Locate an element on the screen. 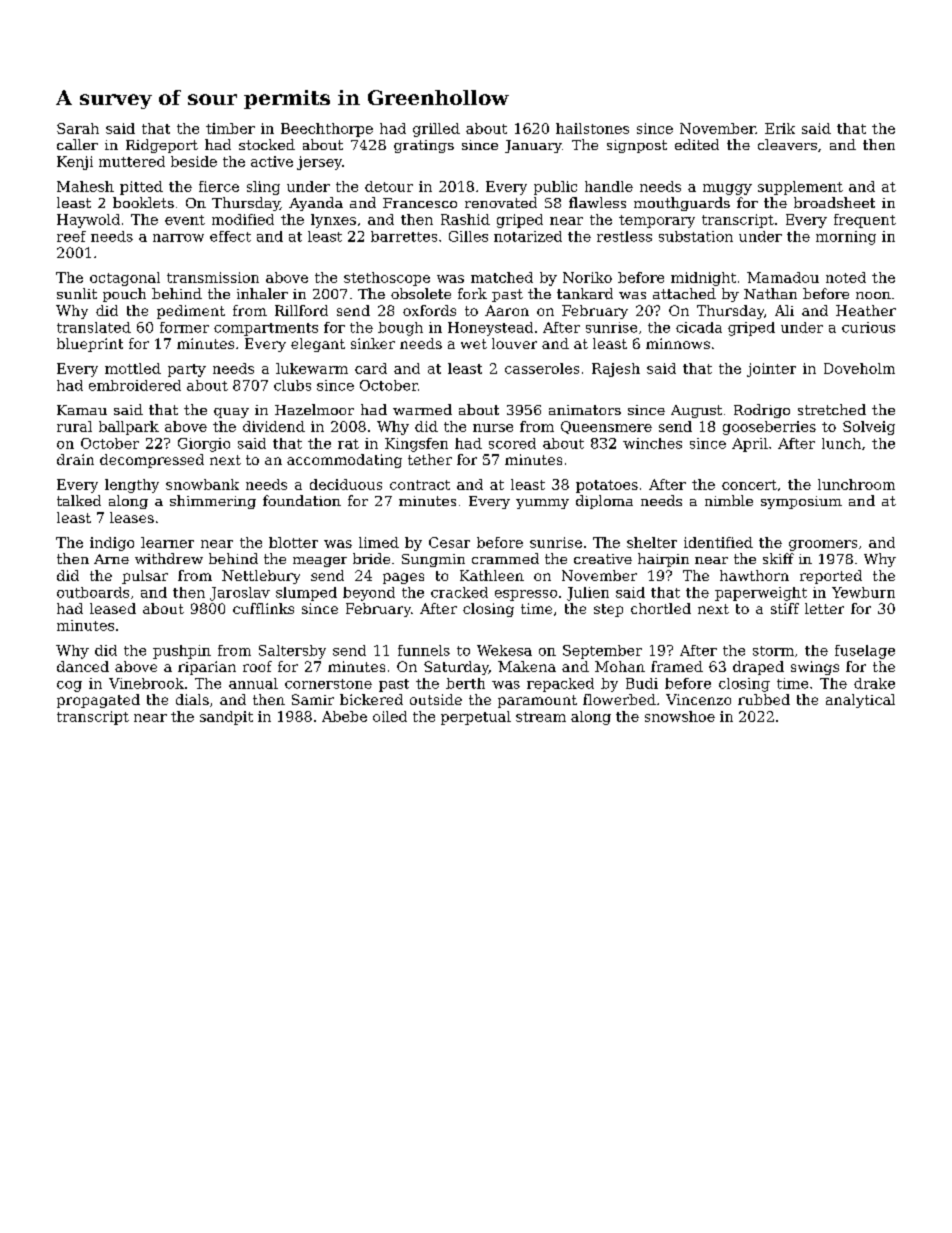  Kingsfen is located at coordinates (416, 445).
